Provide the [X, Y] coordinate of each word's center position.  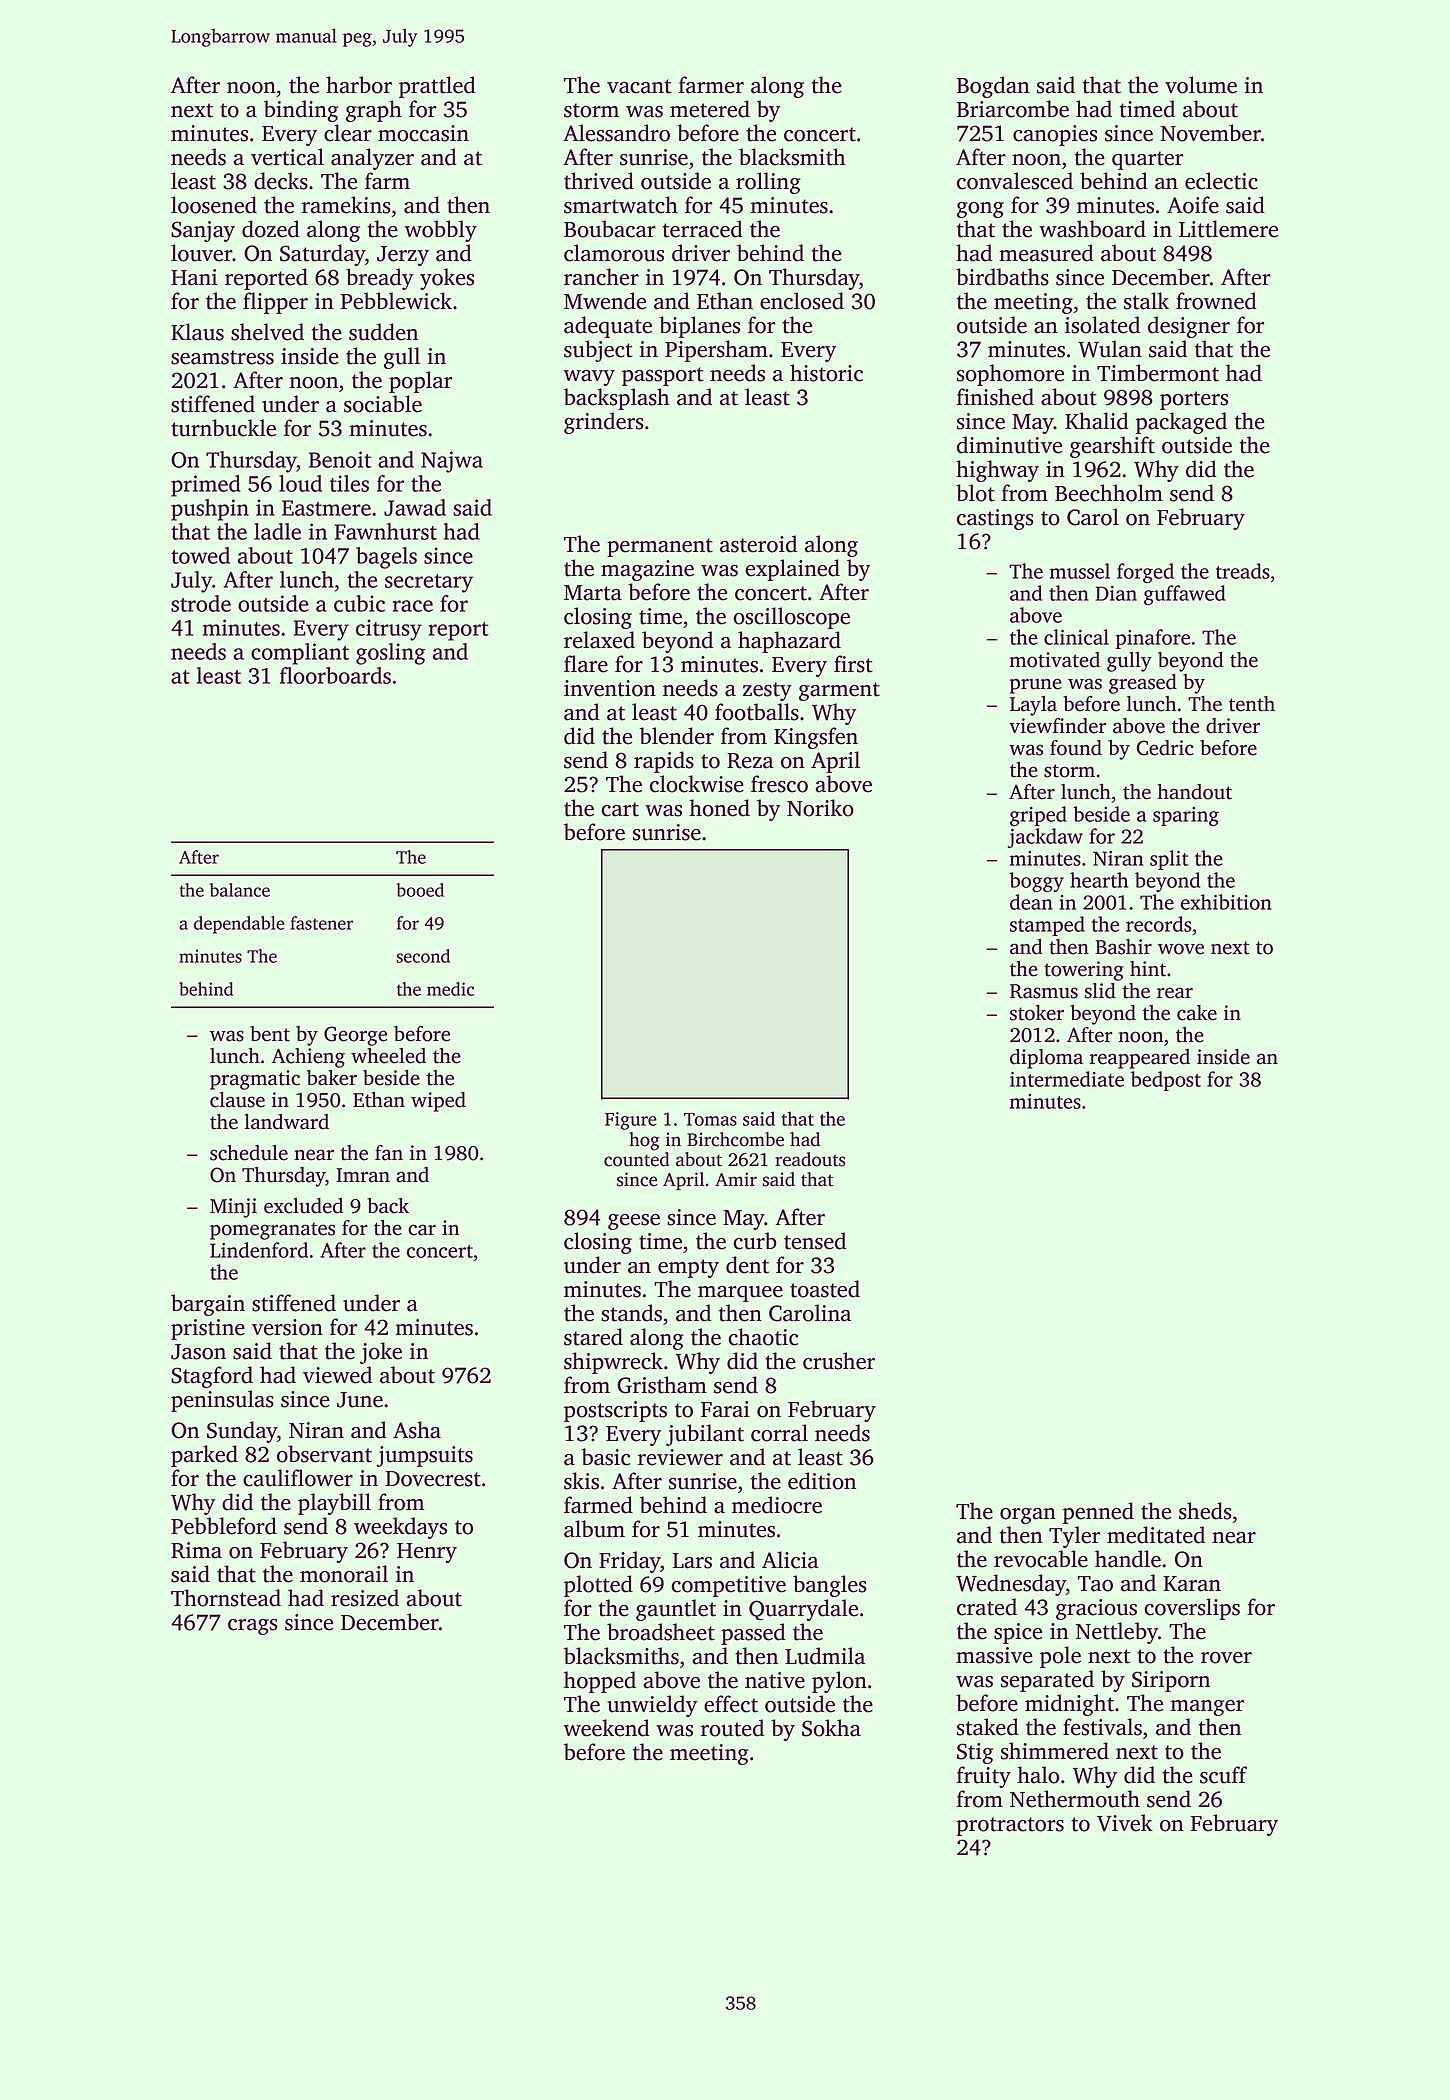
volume [1201, 85]
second [423, 956]
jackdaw [1045, 838]
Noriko [820, 808]
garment [839, 691]
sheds [1205, 1511]
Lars [692, 1561]
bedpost [1166, 1081]
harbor [359, 85]
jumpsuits [425, 1456]
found [1076, 748]
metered [710, 109]
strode [201, 603]
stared [593, 1337]
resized [365, 1598]
